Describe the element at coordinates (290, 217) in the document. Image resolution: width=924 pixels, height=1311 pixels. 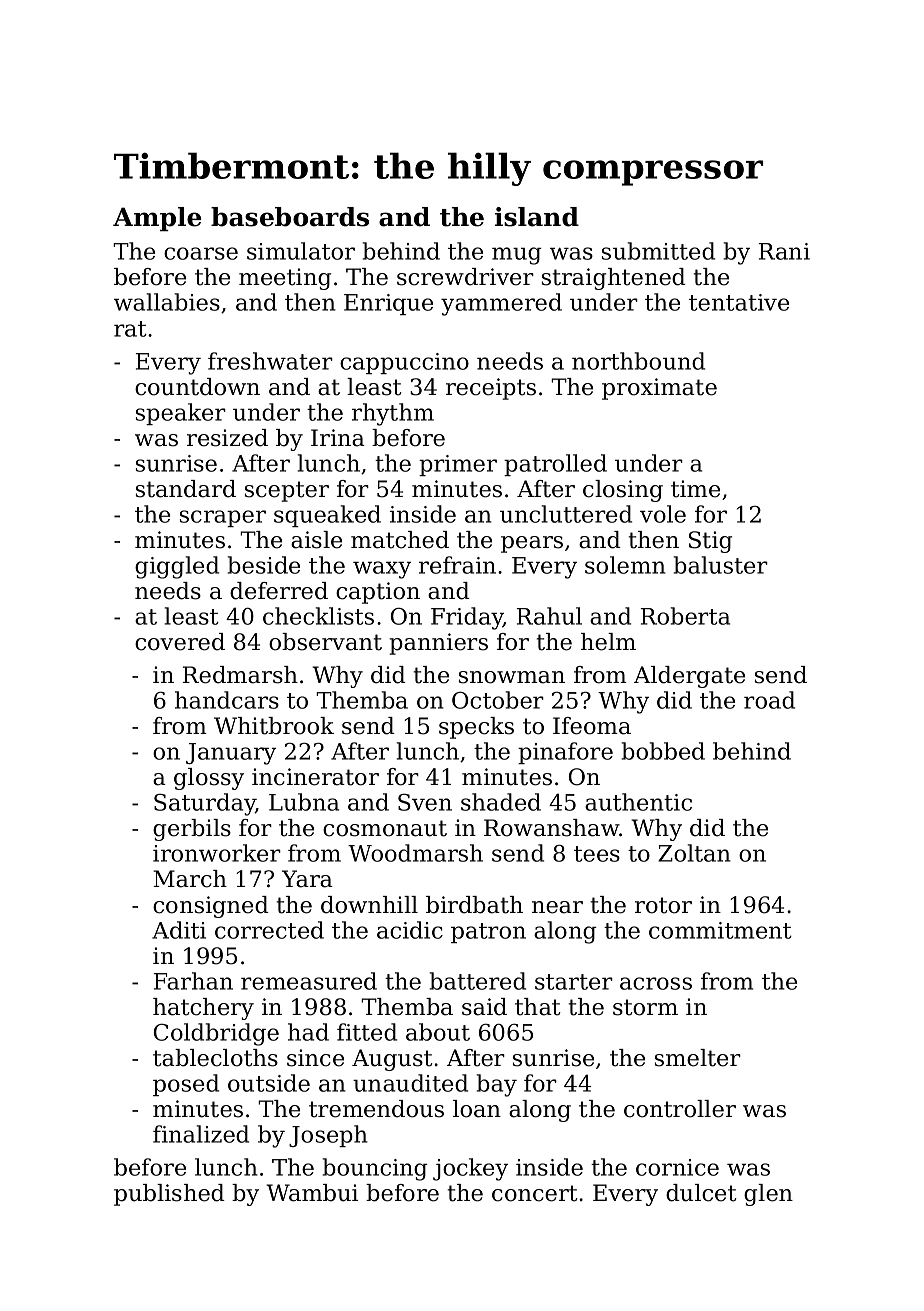
I see `baseboards` at that location.
